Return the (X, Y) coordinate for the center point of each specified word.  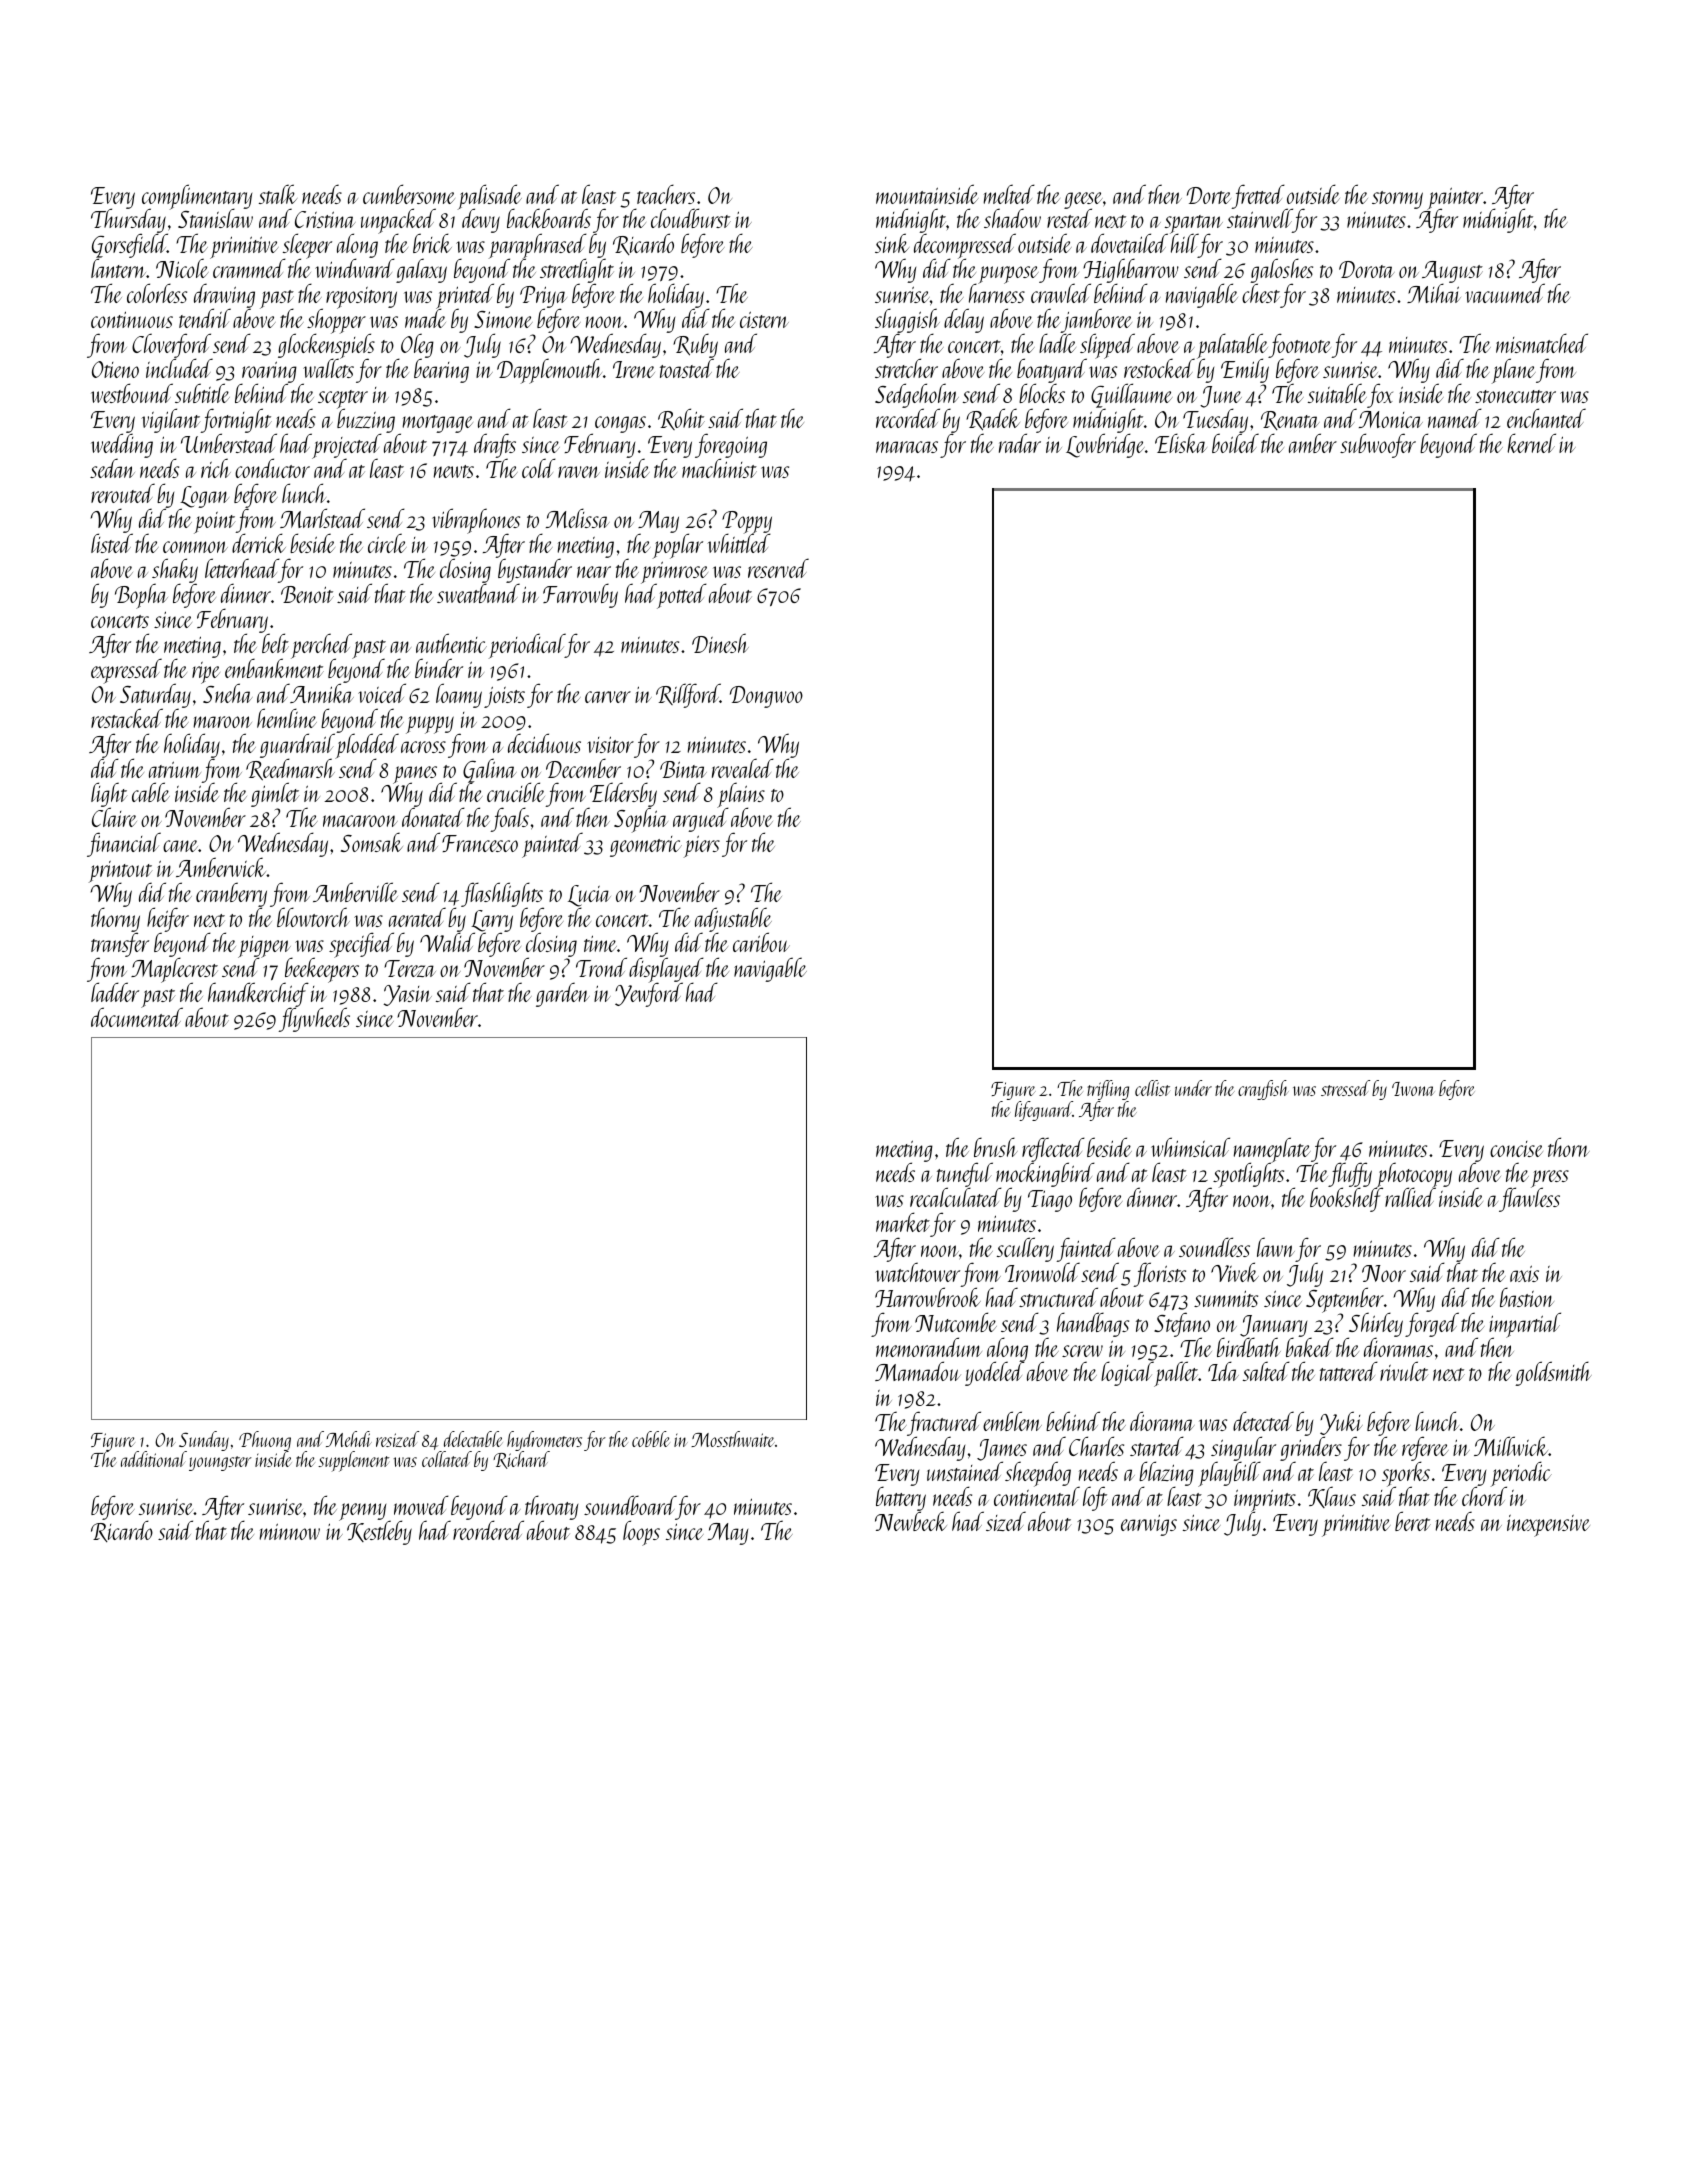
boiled (1235, 443)
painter (1455, 198)
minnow (289, 1531)
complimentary (197, 197)
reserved (778, 568)
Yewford (649, 995)
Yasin (408, 995)
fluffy (1350, 1175)
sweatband (478, 593)
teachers (666, 194)
